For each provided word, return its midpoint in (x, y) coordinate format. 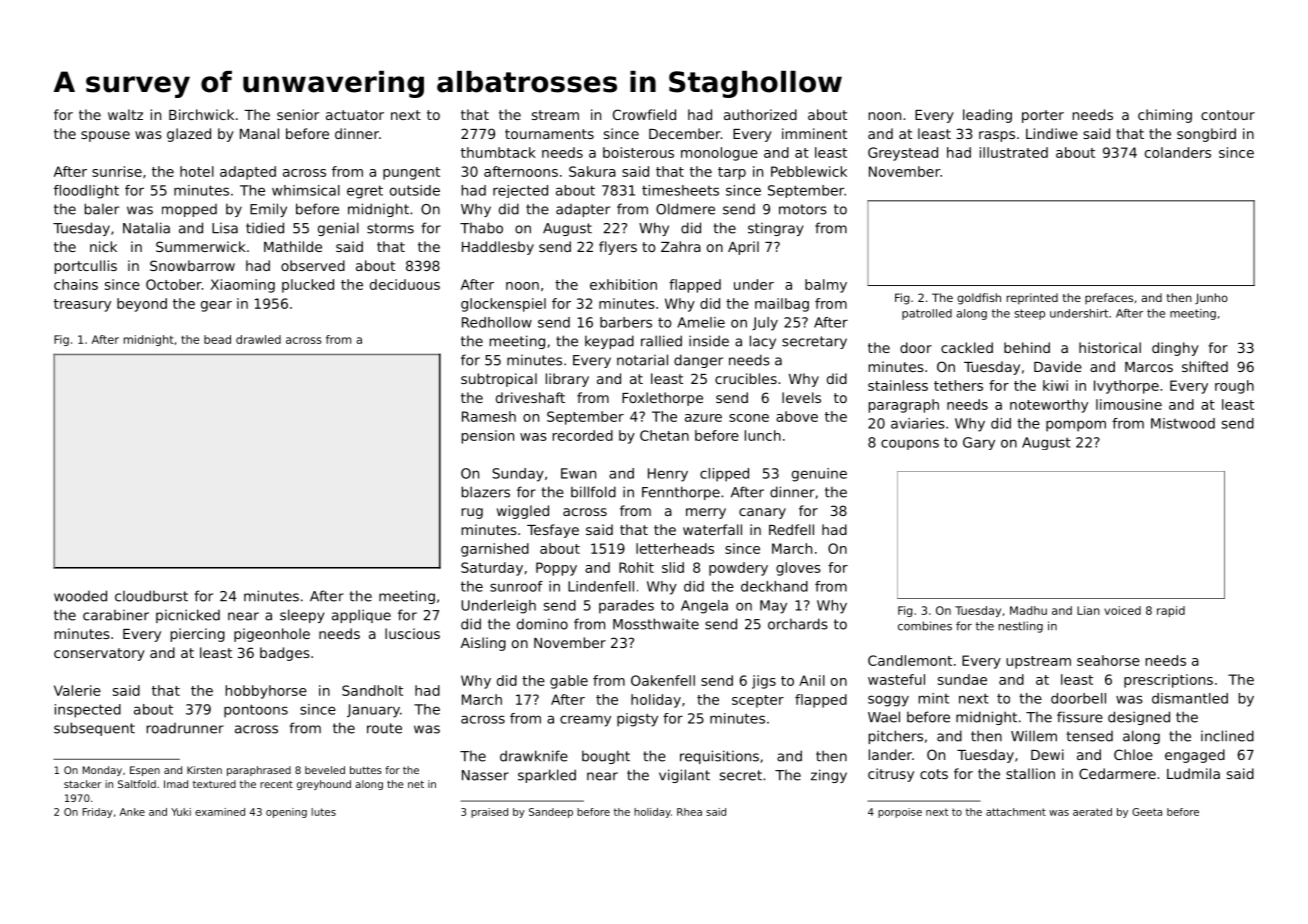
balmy (826, 286)
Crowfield (644, 114)
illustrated (1014, 152)
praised (489, 813)
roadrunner (185, 728)
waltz (125, 114)
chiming (1165, 116)
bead (217, 339)
